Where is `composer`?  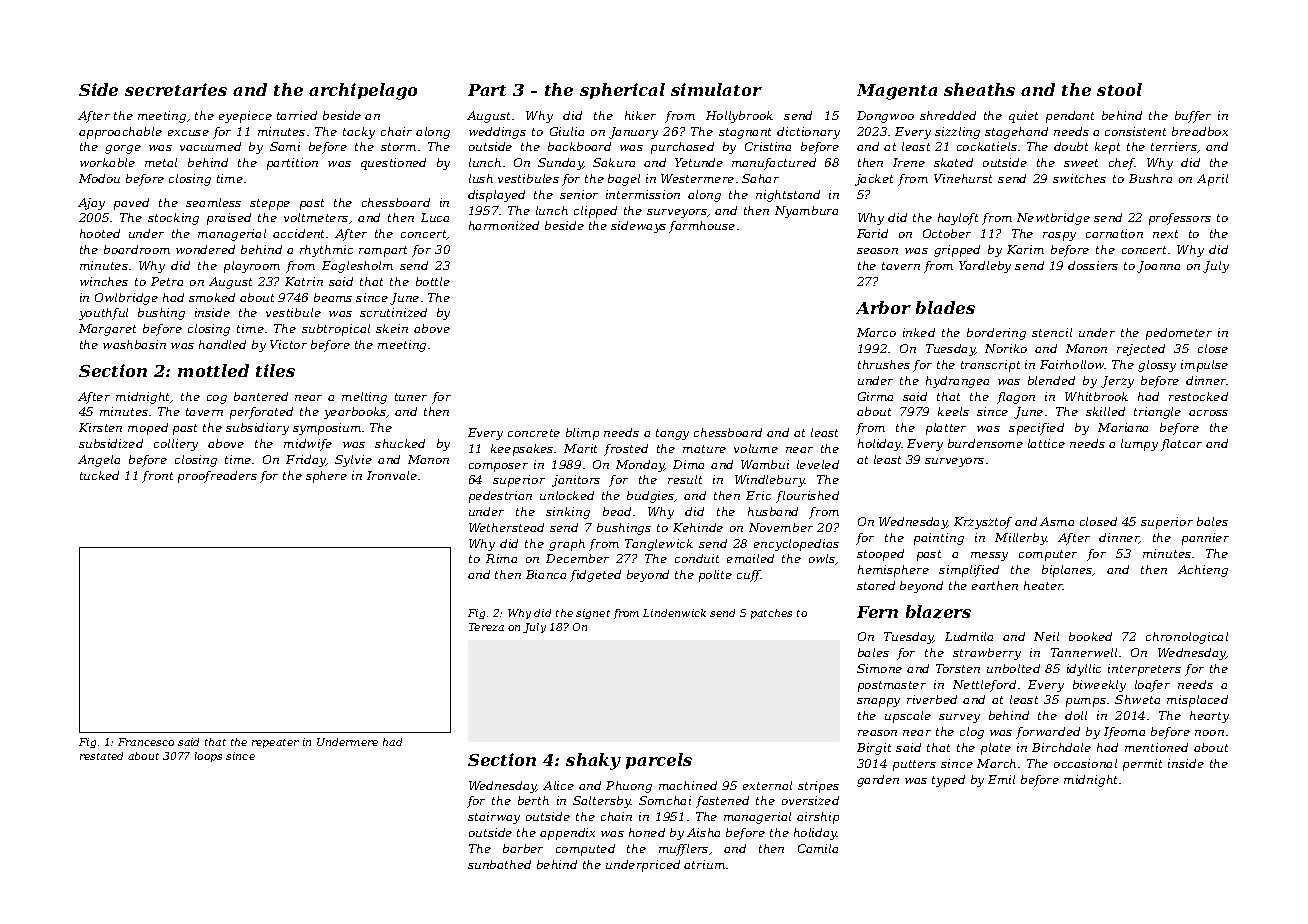 composer is located at coordinates (498, 467).
